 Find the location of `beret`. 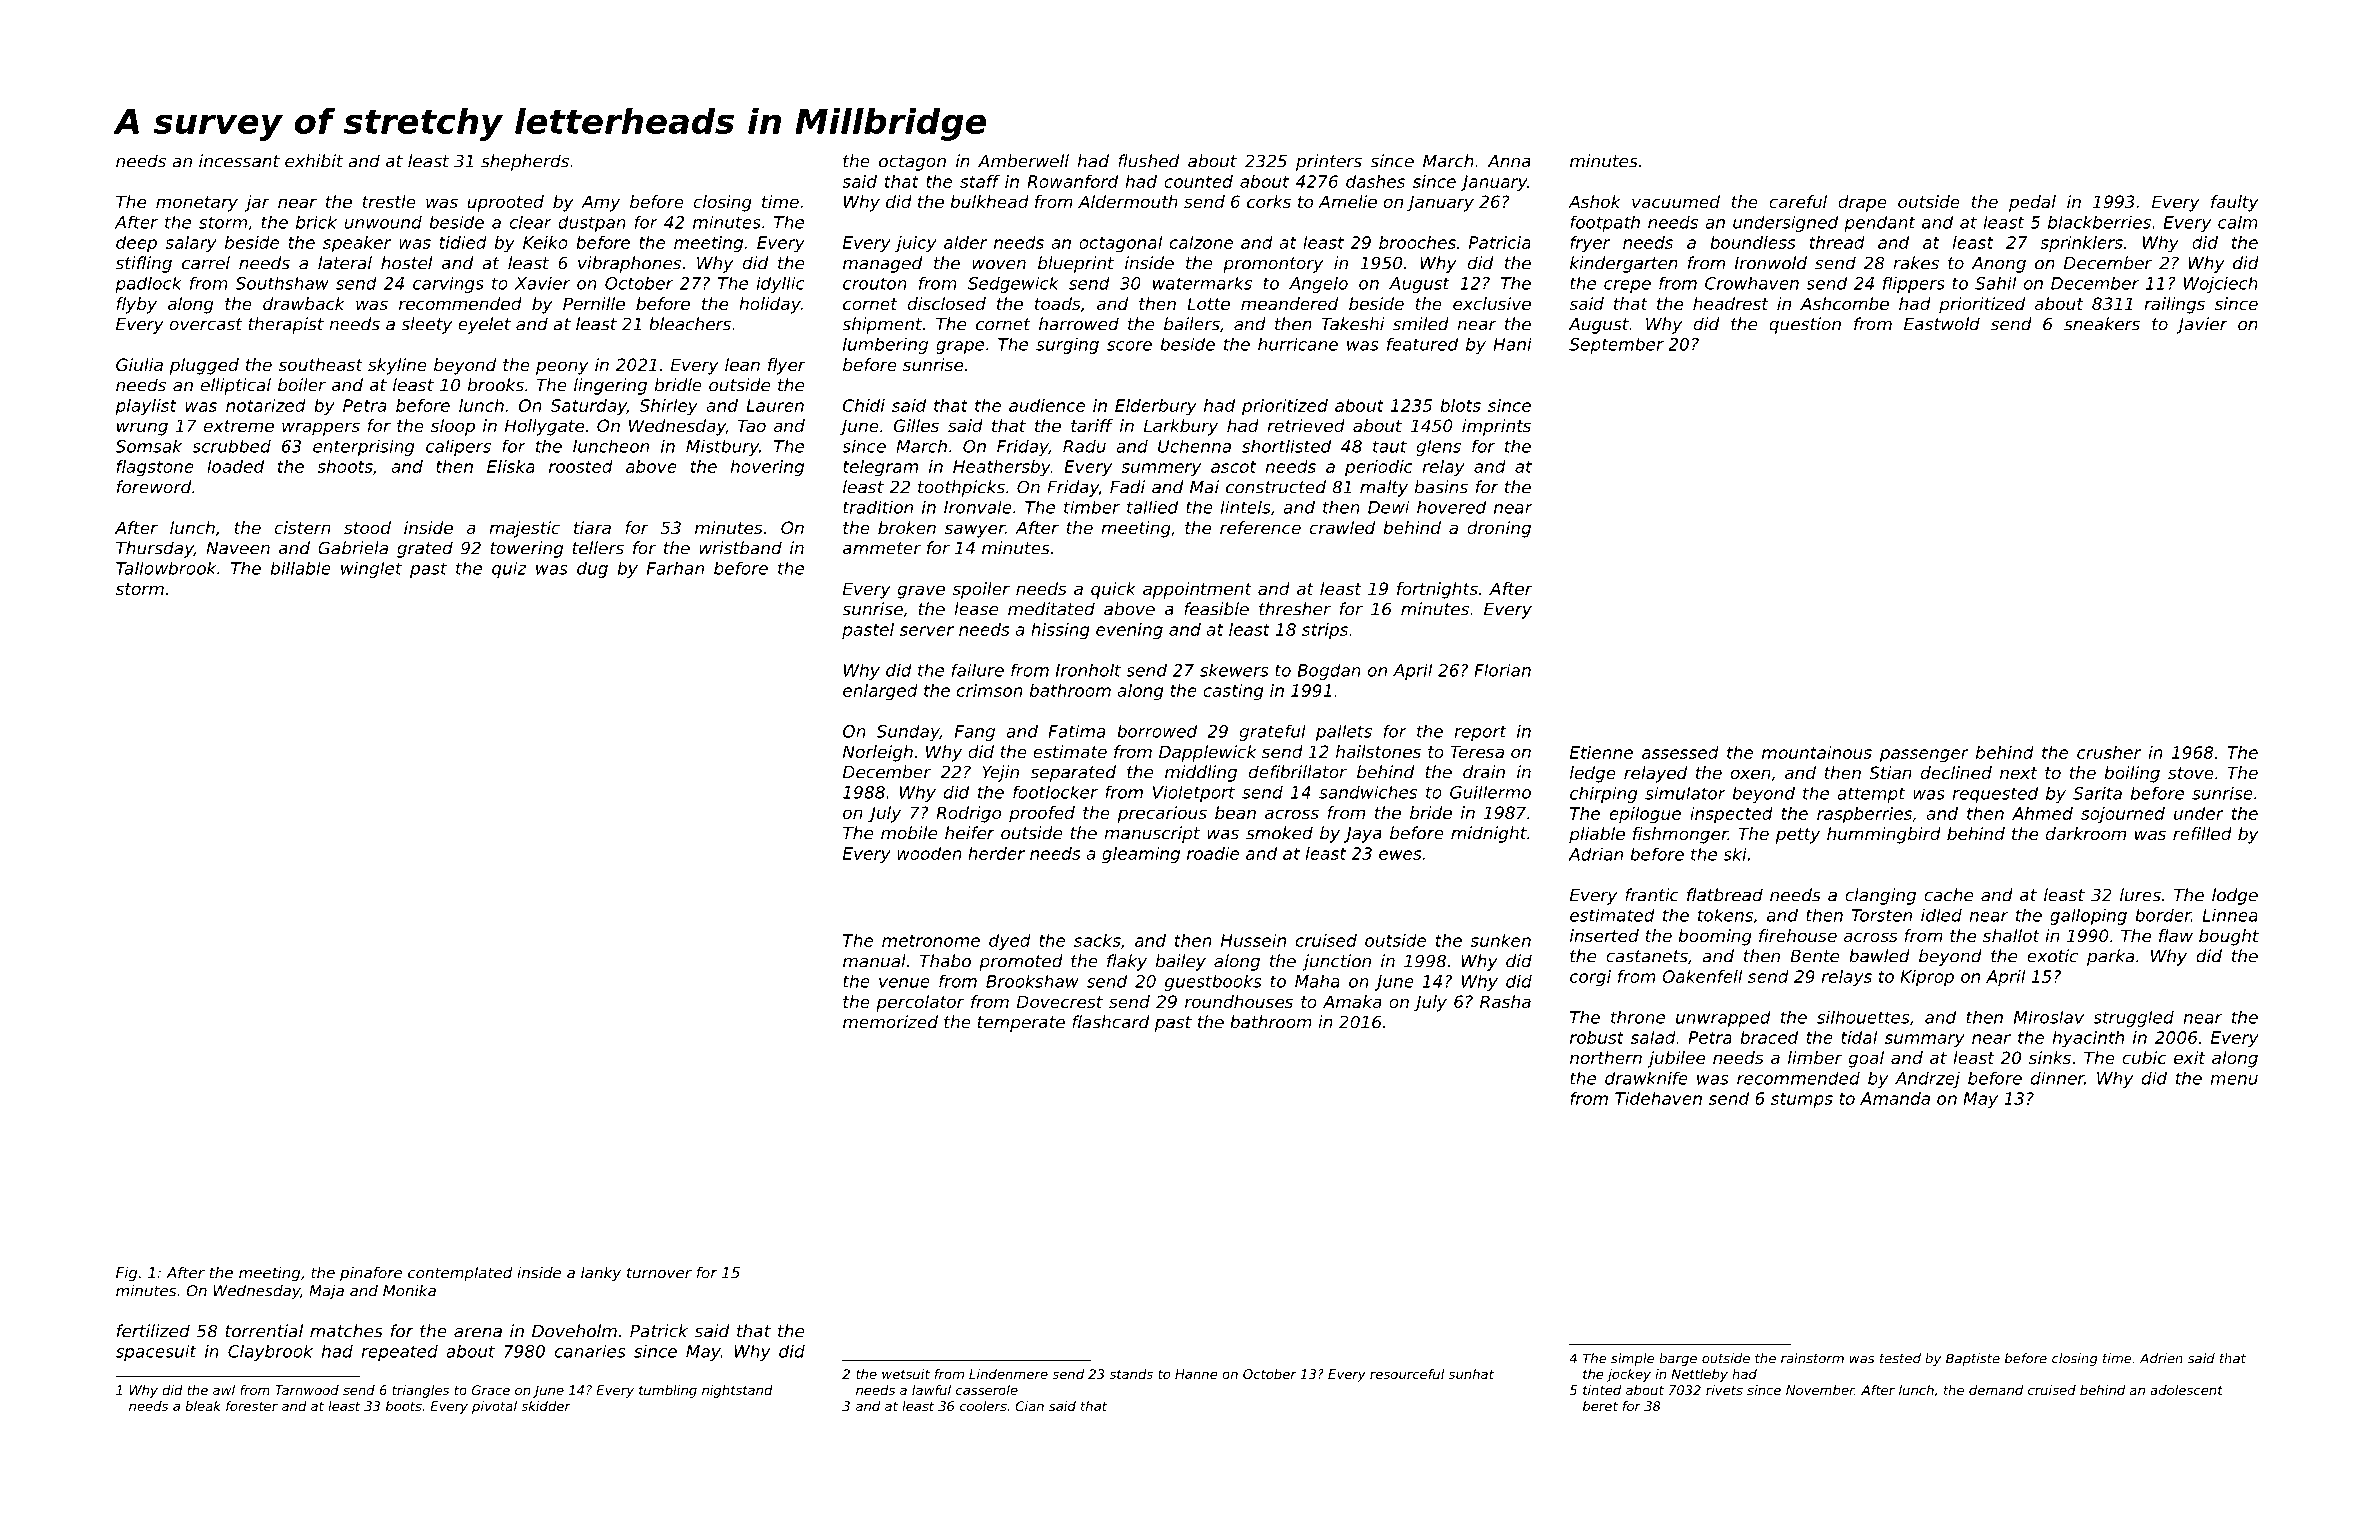

beret is located at coordinates (1600, 1406).
